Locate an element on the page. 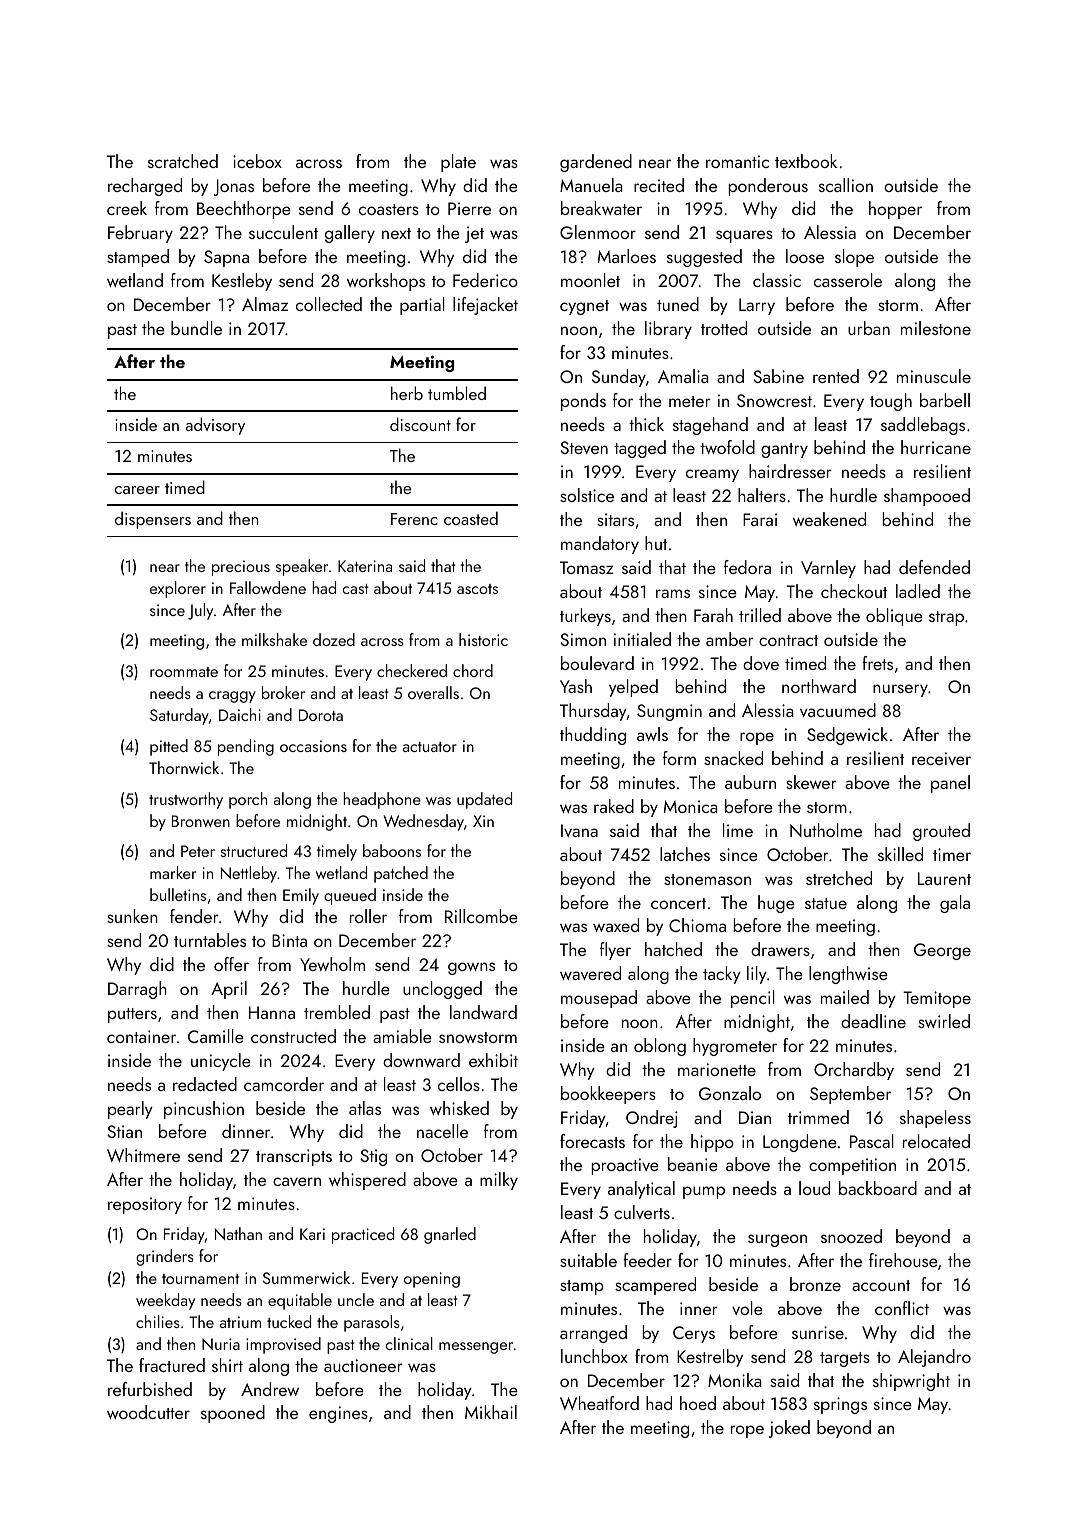 This document has width=1078, height=1532. repository is located at coordinates (145, 1205).
